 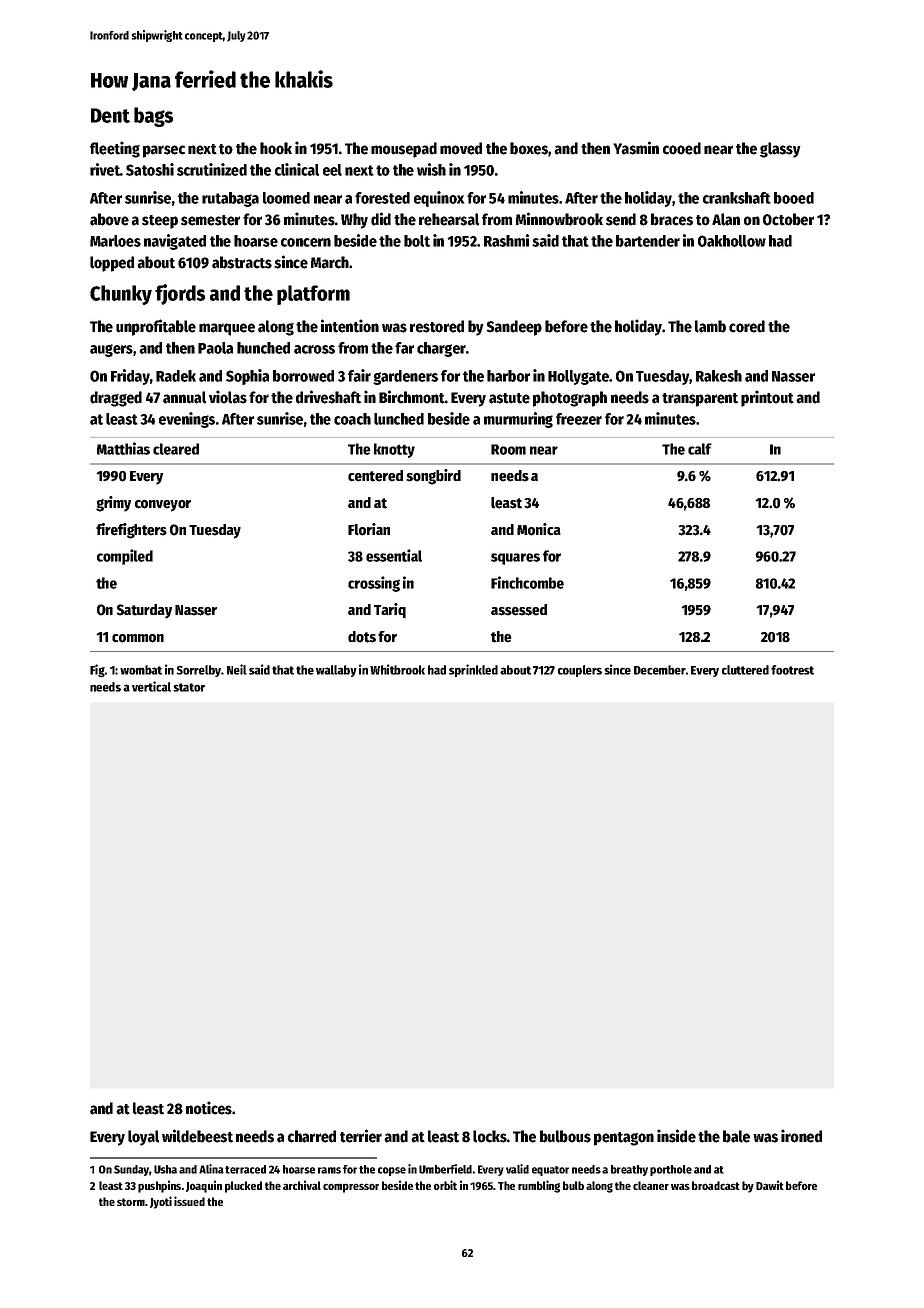 I want to click on driveshaft, so click(x=328, y=397).
